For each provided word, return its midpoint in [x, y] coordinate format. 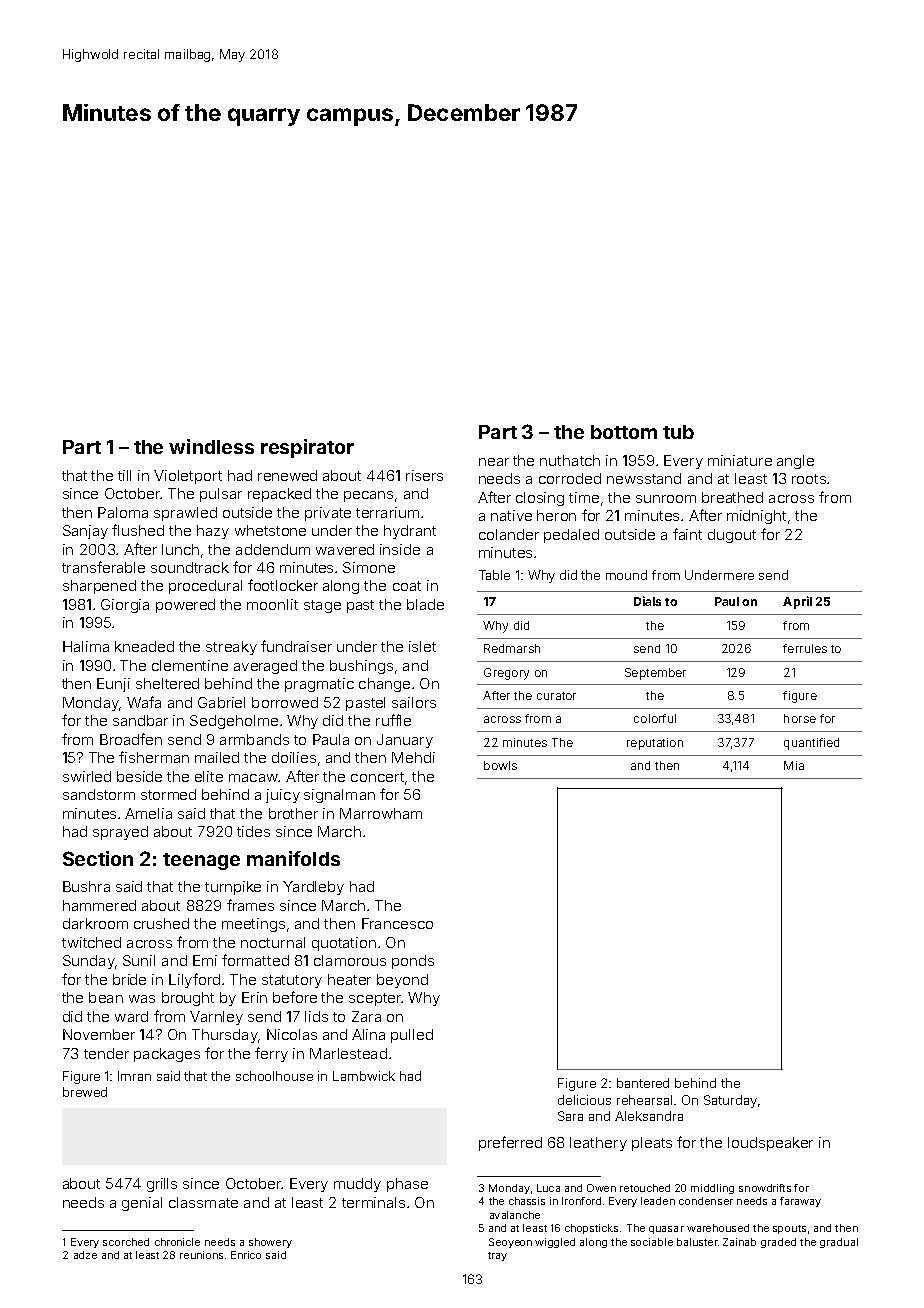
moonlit [272, 604]
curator [556, 696]
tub [678, 432]
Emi [205, 960]
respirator [307, 448]
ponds [413, 962]
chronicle [177, 1242]
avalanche [515, 1215]
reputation [655, 744]
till [124, 475]
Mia [794, 765]
